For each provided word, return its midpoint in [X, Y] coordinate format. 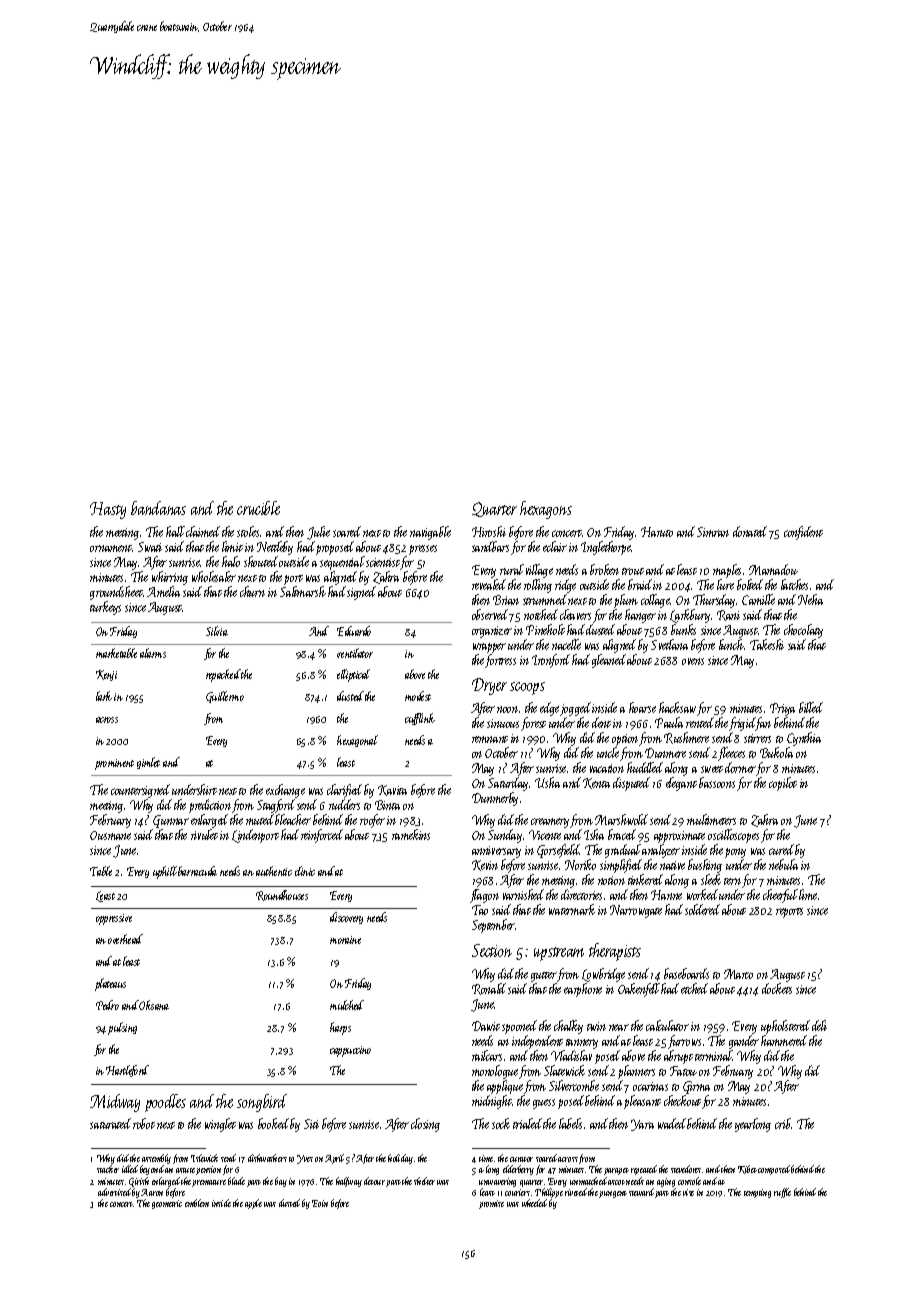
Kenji [106, 675]
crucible [258, 508]
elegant [681, 784]
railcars [487, 1055]
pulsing [122, 1028]
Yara [642, 1125]
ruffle [782, 1193]
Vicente [545, 835]
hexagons [546, 510]
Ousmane [110, 835]
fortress [500, 661]
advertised [114, 1192]
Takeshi [767, 644]
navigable [430, 533]
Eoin [320, 1203]
